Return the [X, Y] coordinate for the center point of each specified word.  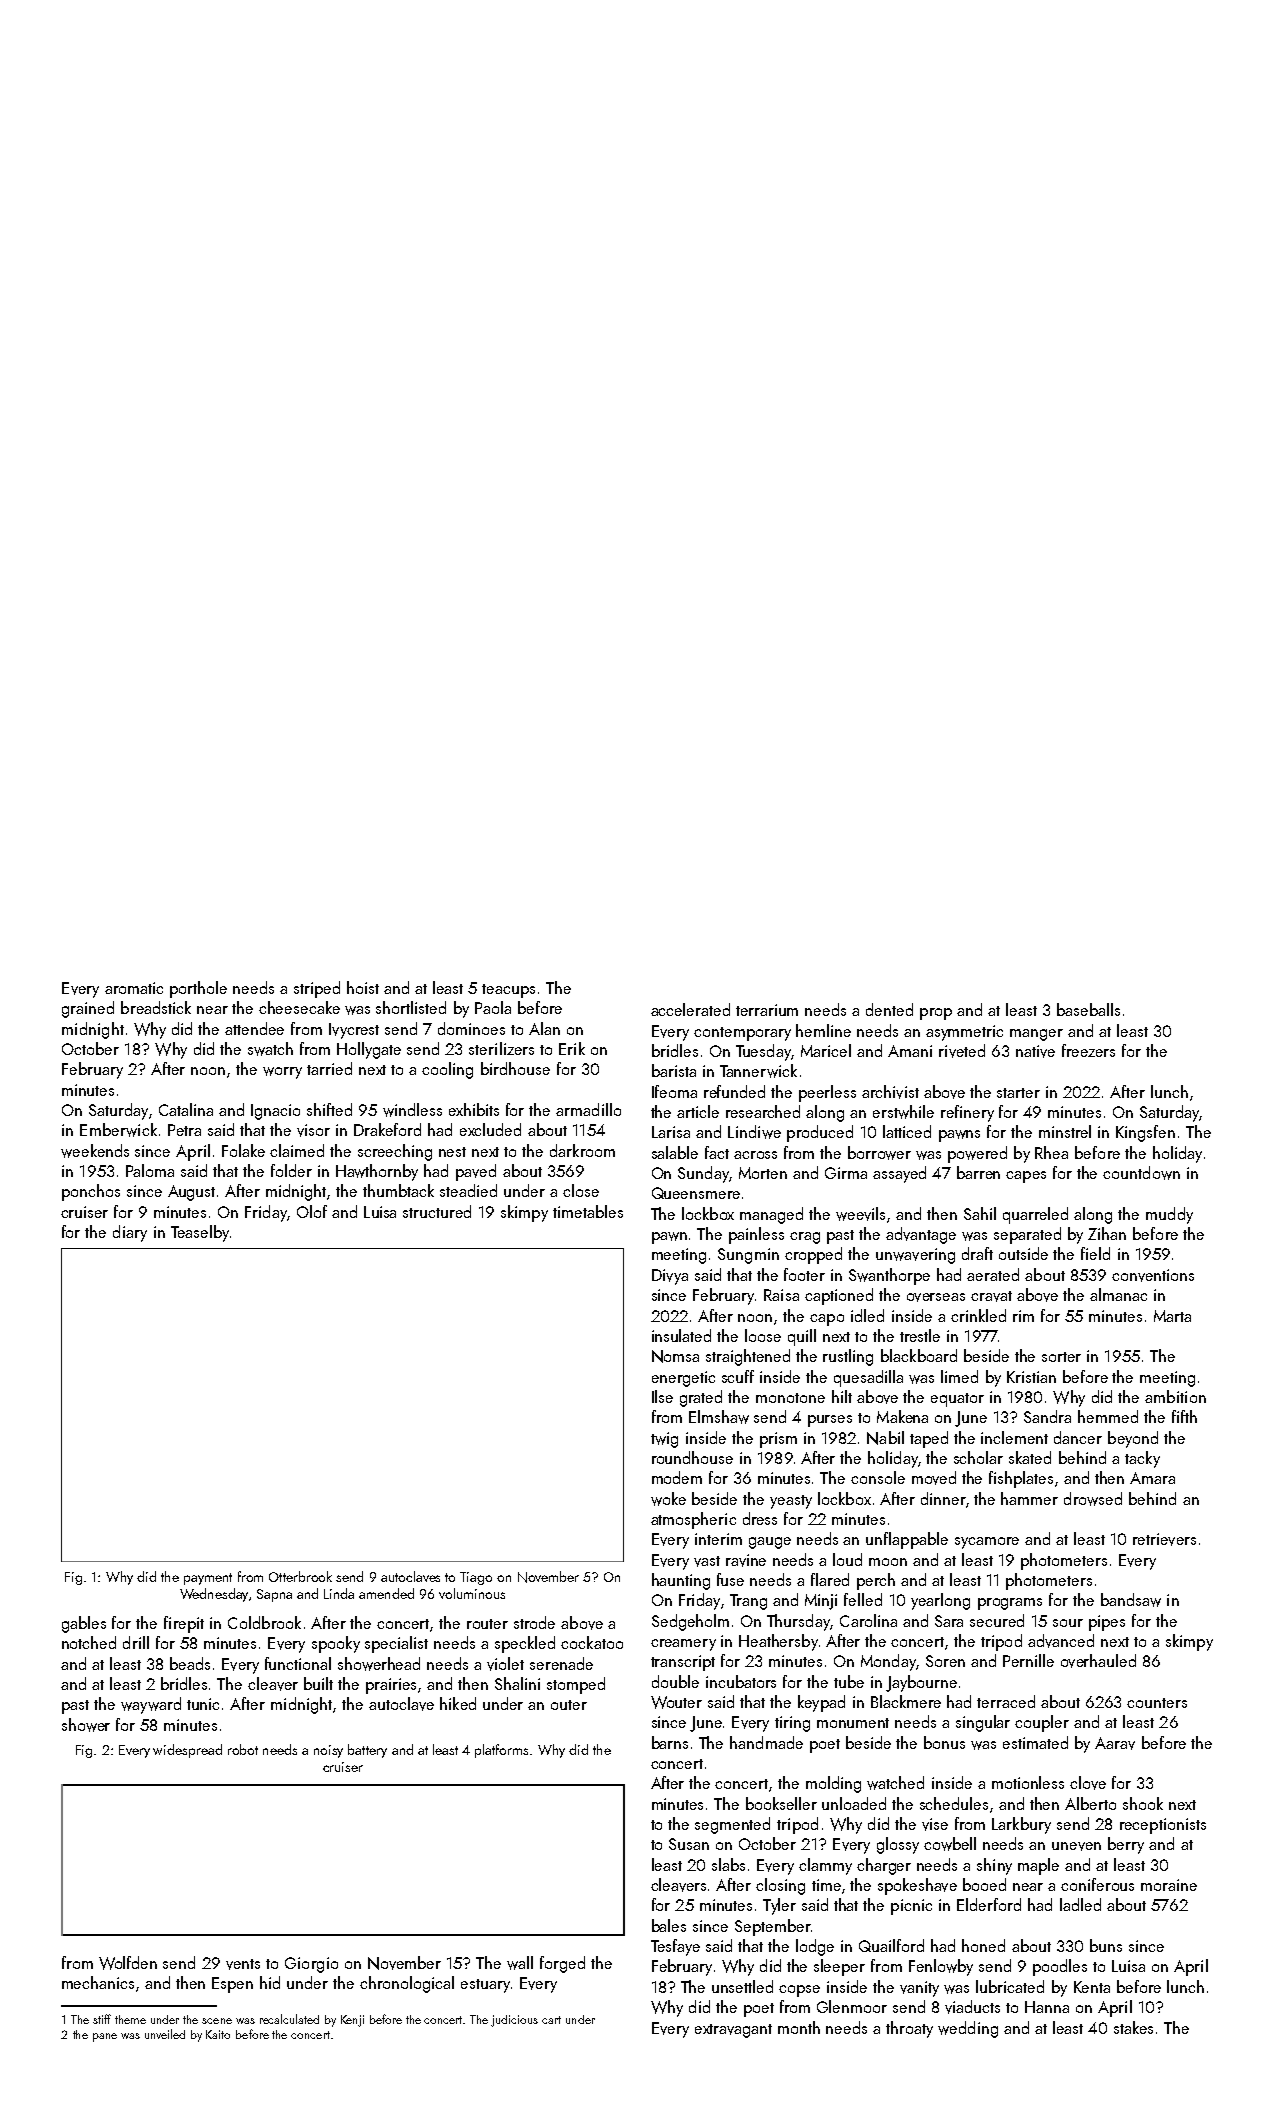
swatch [270, 1049]
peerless [827, 1093]
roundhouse [692, 1457]
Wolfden [128, 1963]
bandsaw [1131, 1600]
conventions [1153, 1275]
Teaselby [200, 1233]
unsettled [742, 1986]
